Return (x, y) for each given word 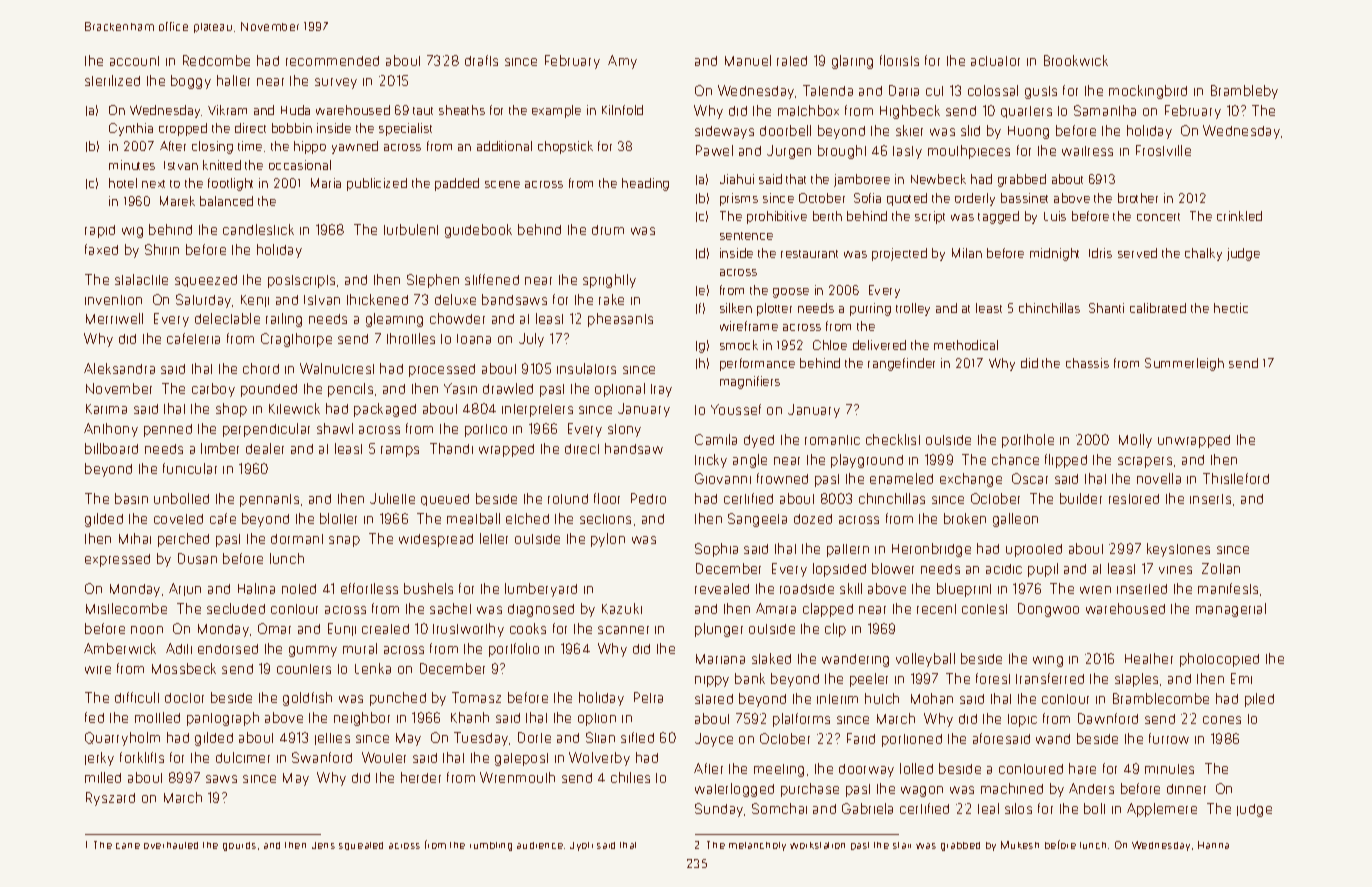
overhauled (171, 845)
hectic (1231, 308)
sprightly (609, 281)
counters (304, 669)
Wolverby (599, 759)
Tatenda (828, 90)
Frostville (1163, 150)
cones (1222, 720)
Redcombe (216, 60)
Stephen (433, 281)
